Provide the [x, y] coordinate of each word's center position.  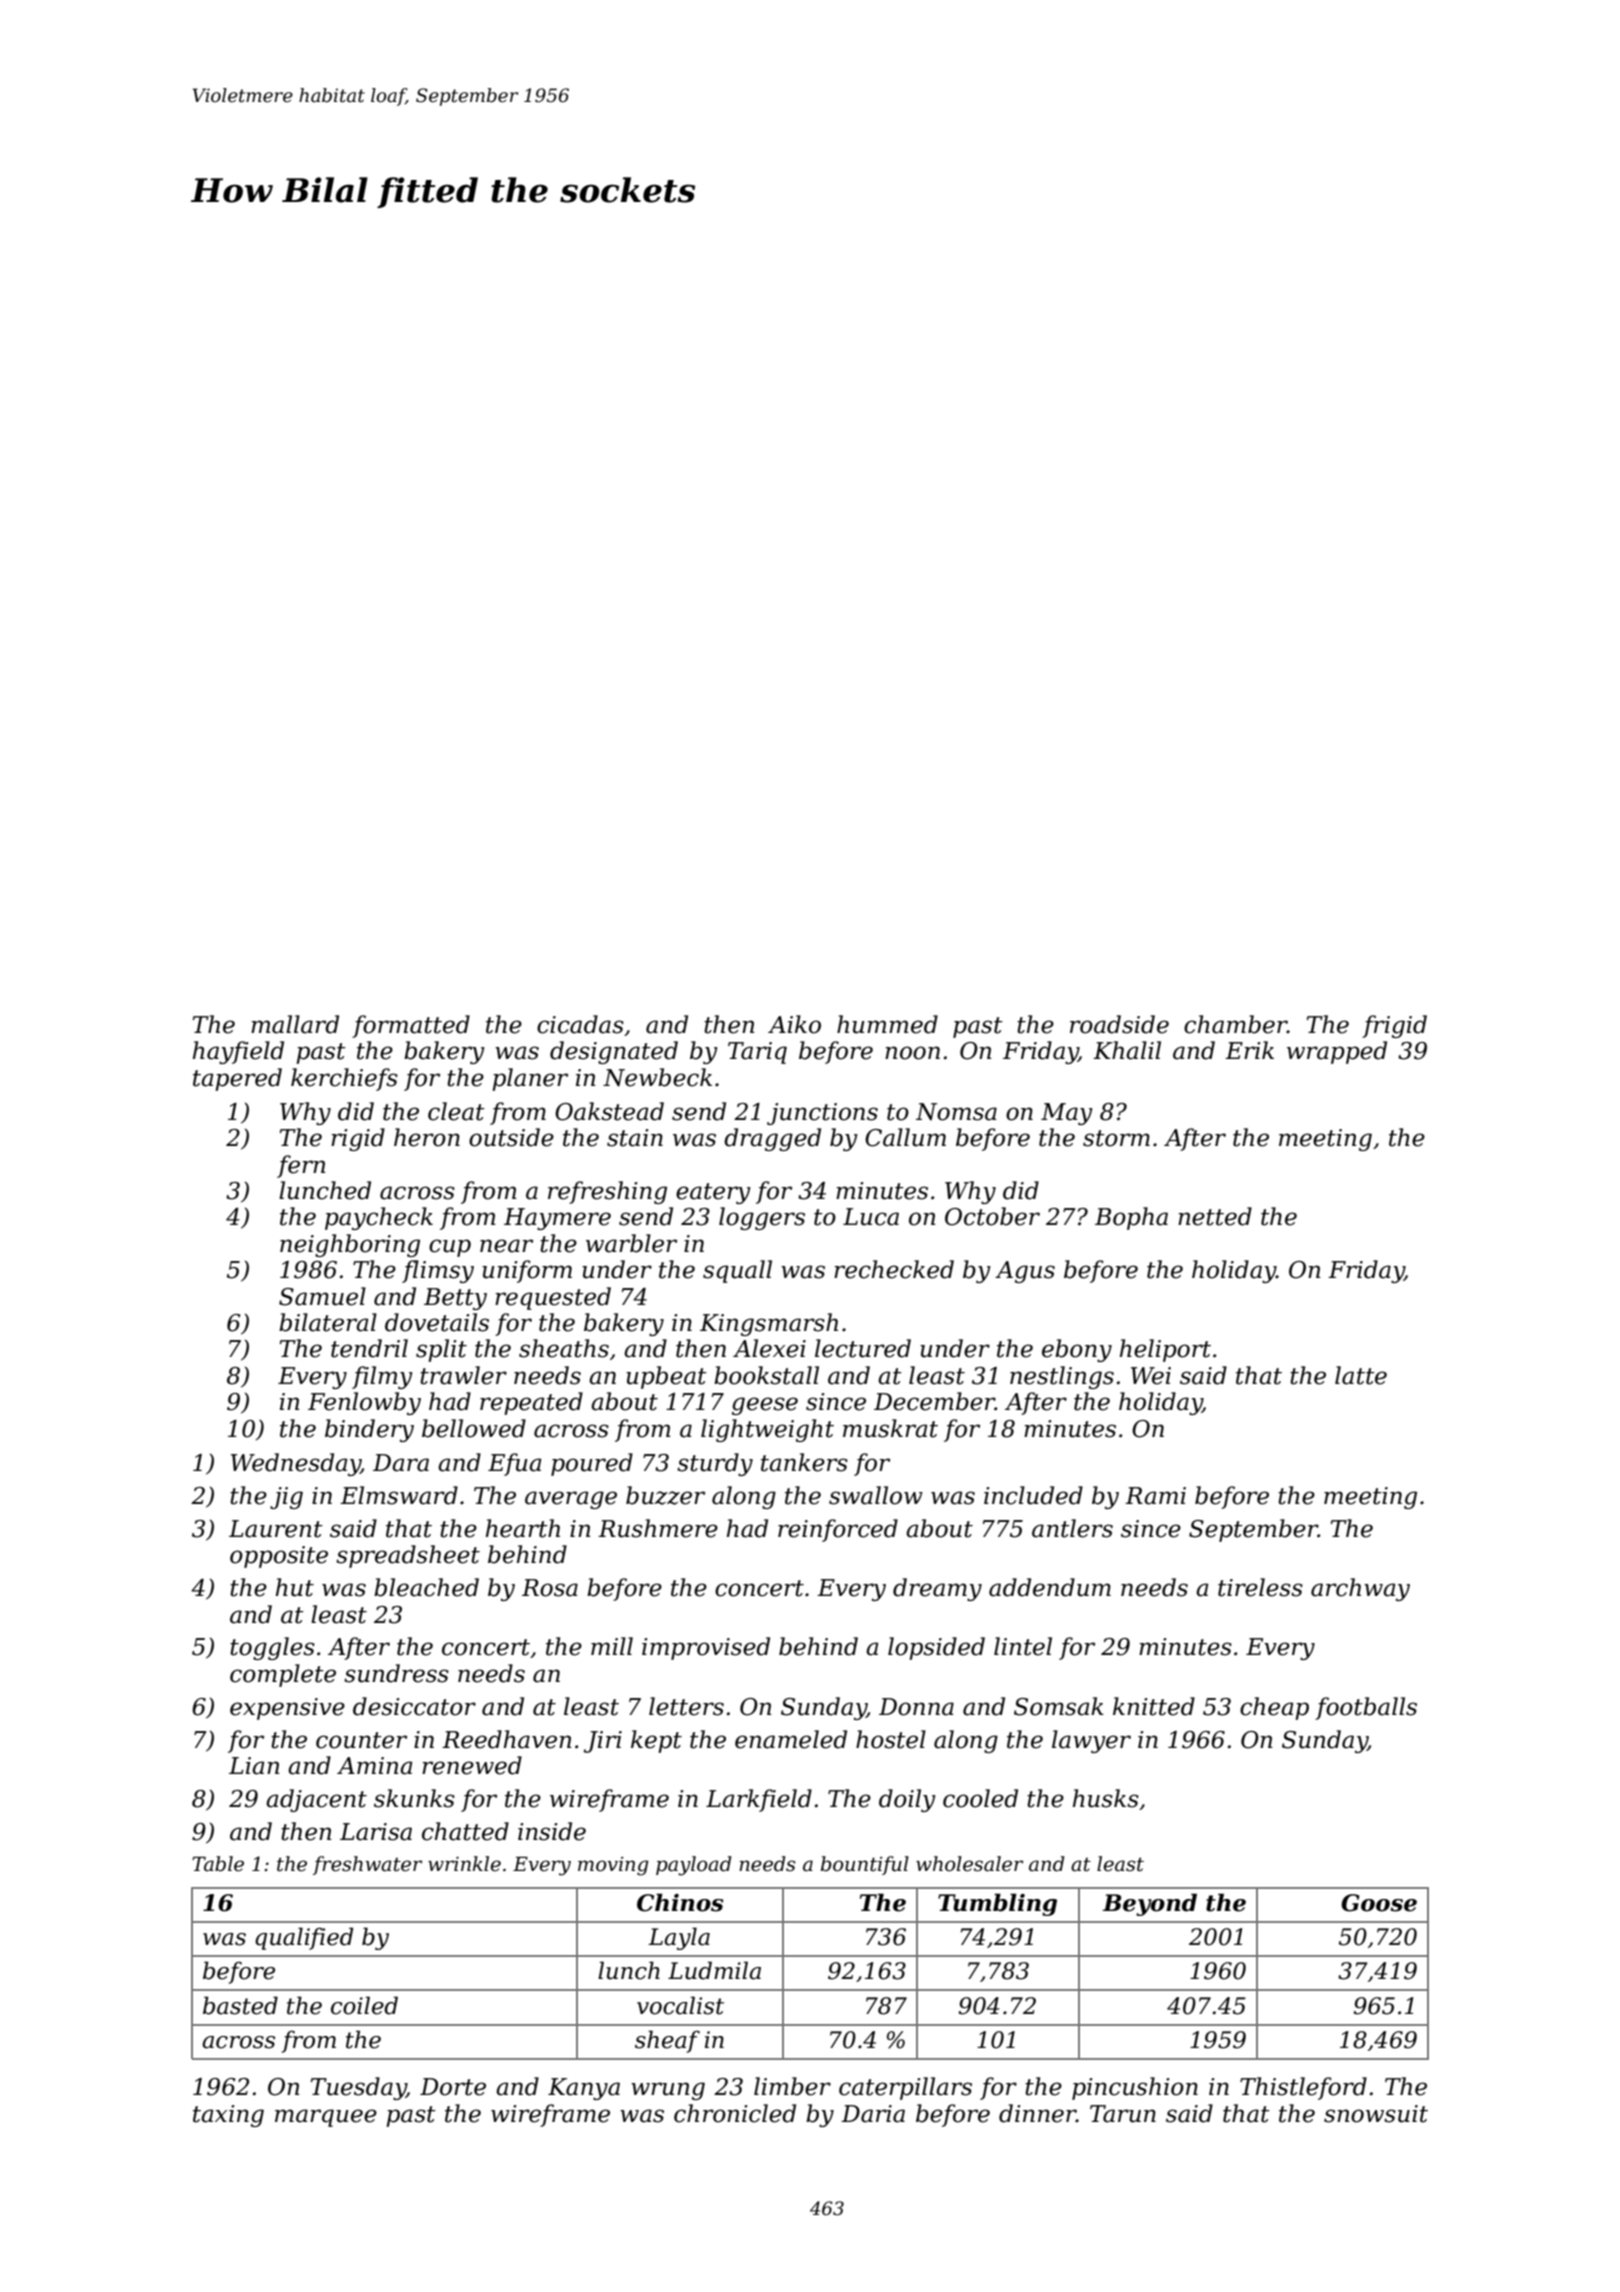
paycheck [379, 1218]
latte [1361, 1375]
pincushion [1135, 2088]
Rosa [550, 1588]
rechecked [894, 1269]
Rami [1155, 1496]
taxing [228, 2116]
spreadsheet [408, 1556]
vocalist [680, 2005]
